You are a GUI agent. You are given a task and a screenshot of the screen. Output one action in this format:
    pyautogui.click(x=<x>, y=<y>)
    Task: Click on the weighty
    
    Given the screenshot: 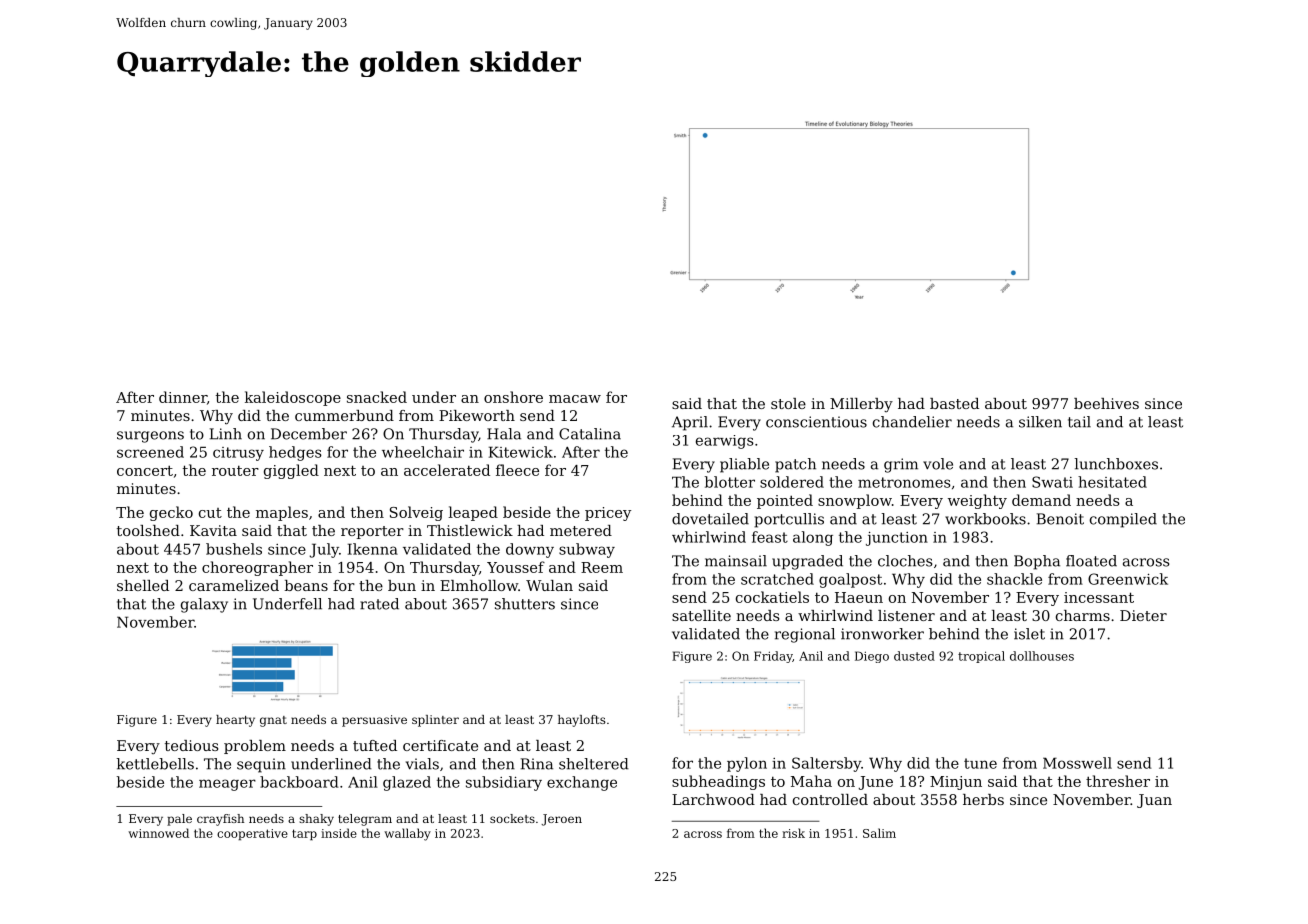 What is the action you would take?
    pyautogui.click(x=977, y=501)
